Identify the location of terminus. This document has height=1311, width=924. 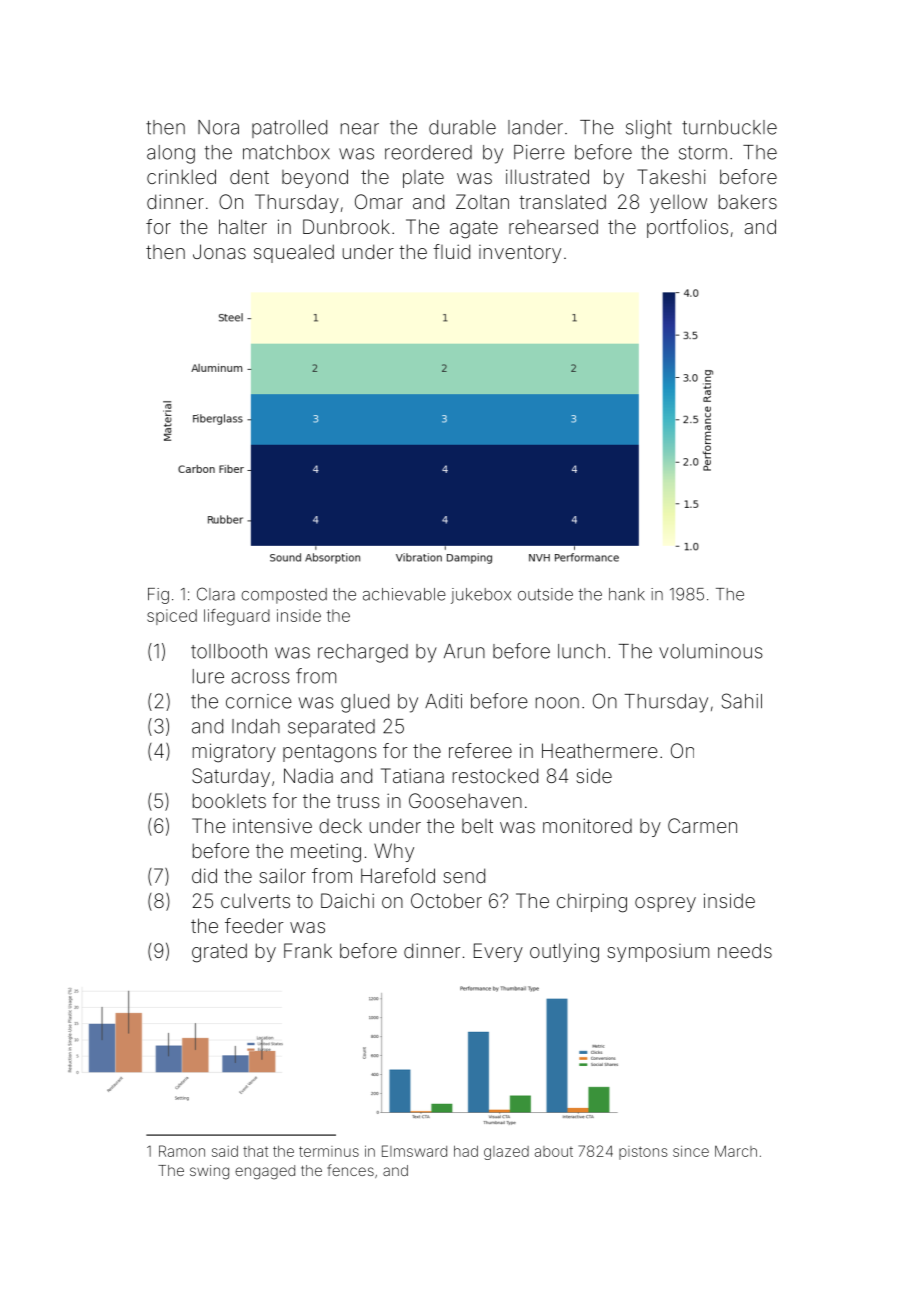
(329, 1151).
